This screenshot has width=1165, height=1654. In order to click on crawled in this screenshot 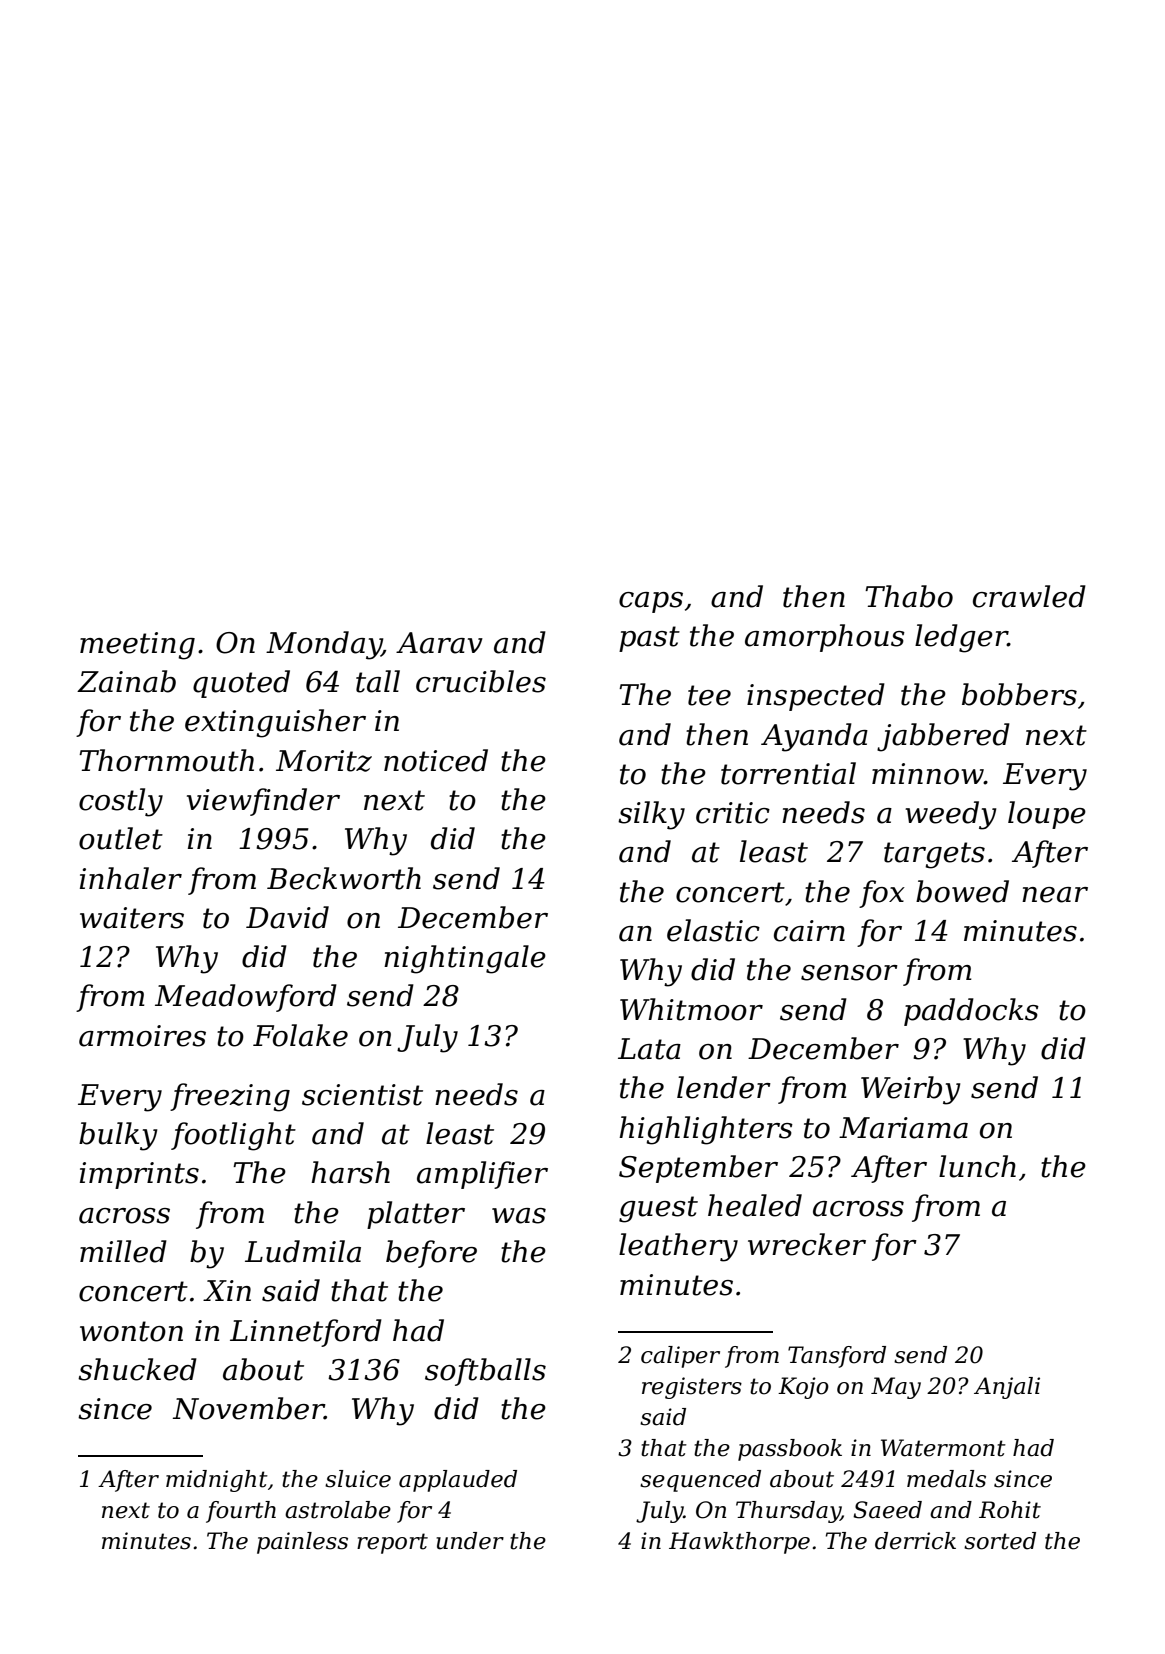, I will do `click(1029, 596)`.
